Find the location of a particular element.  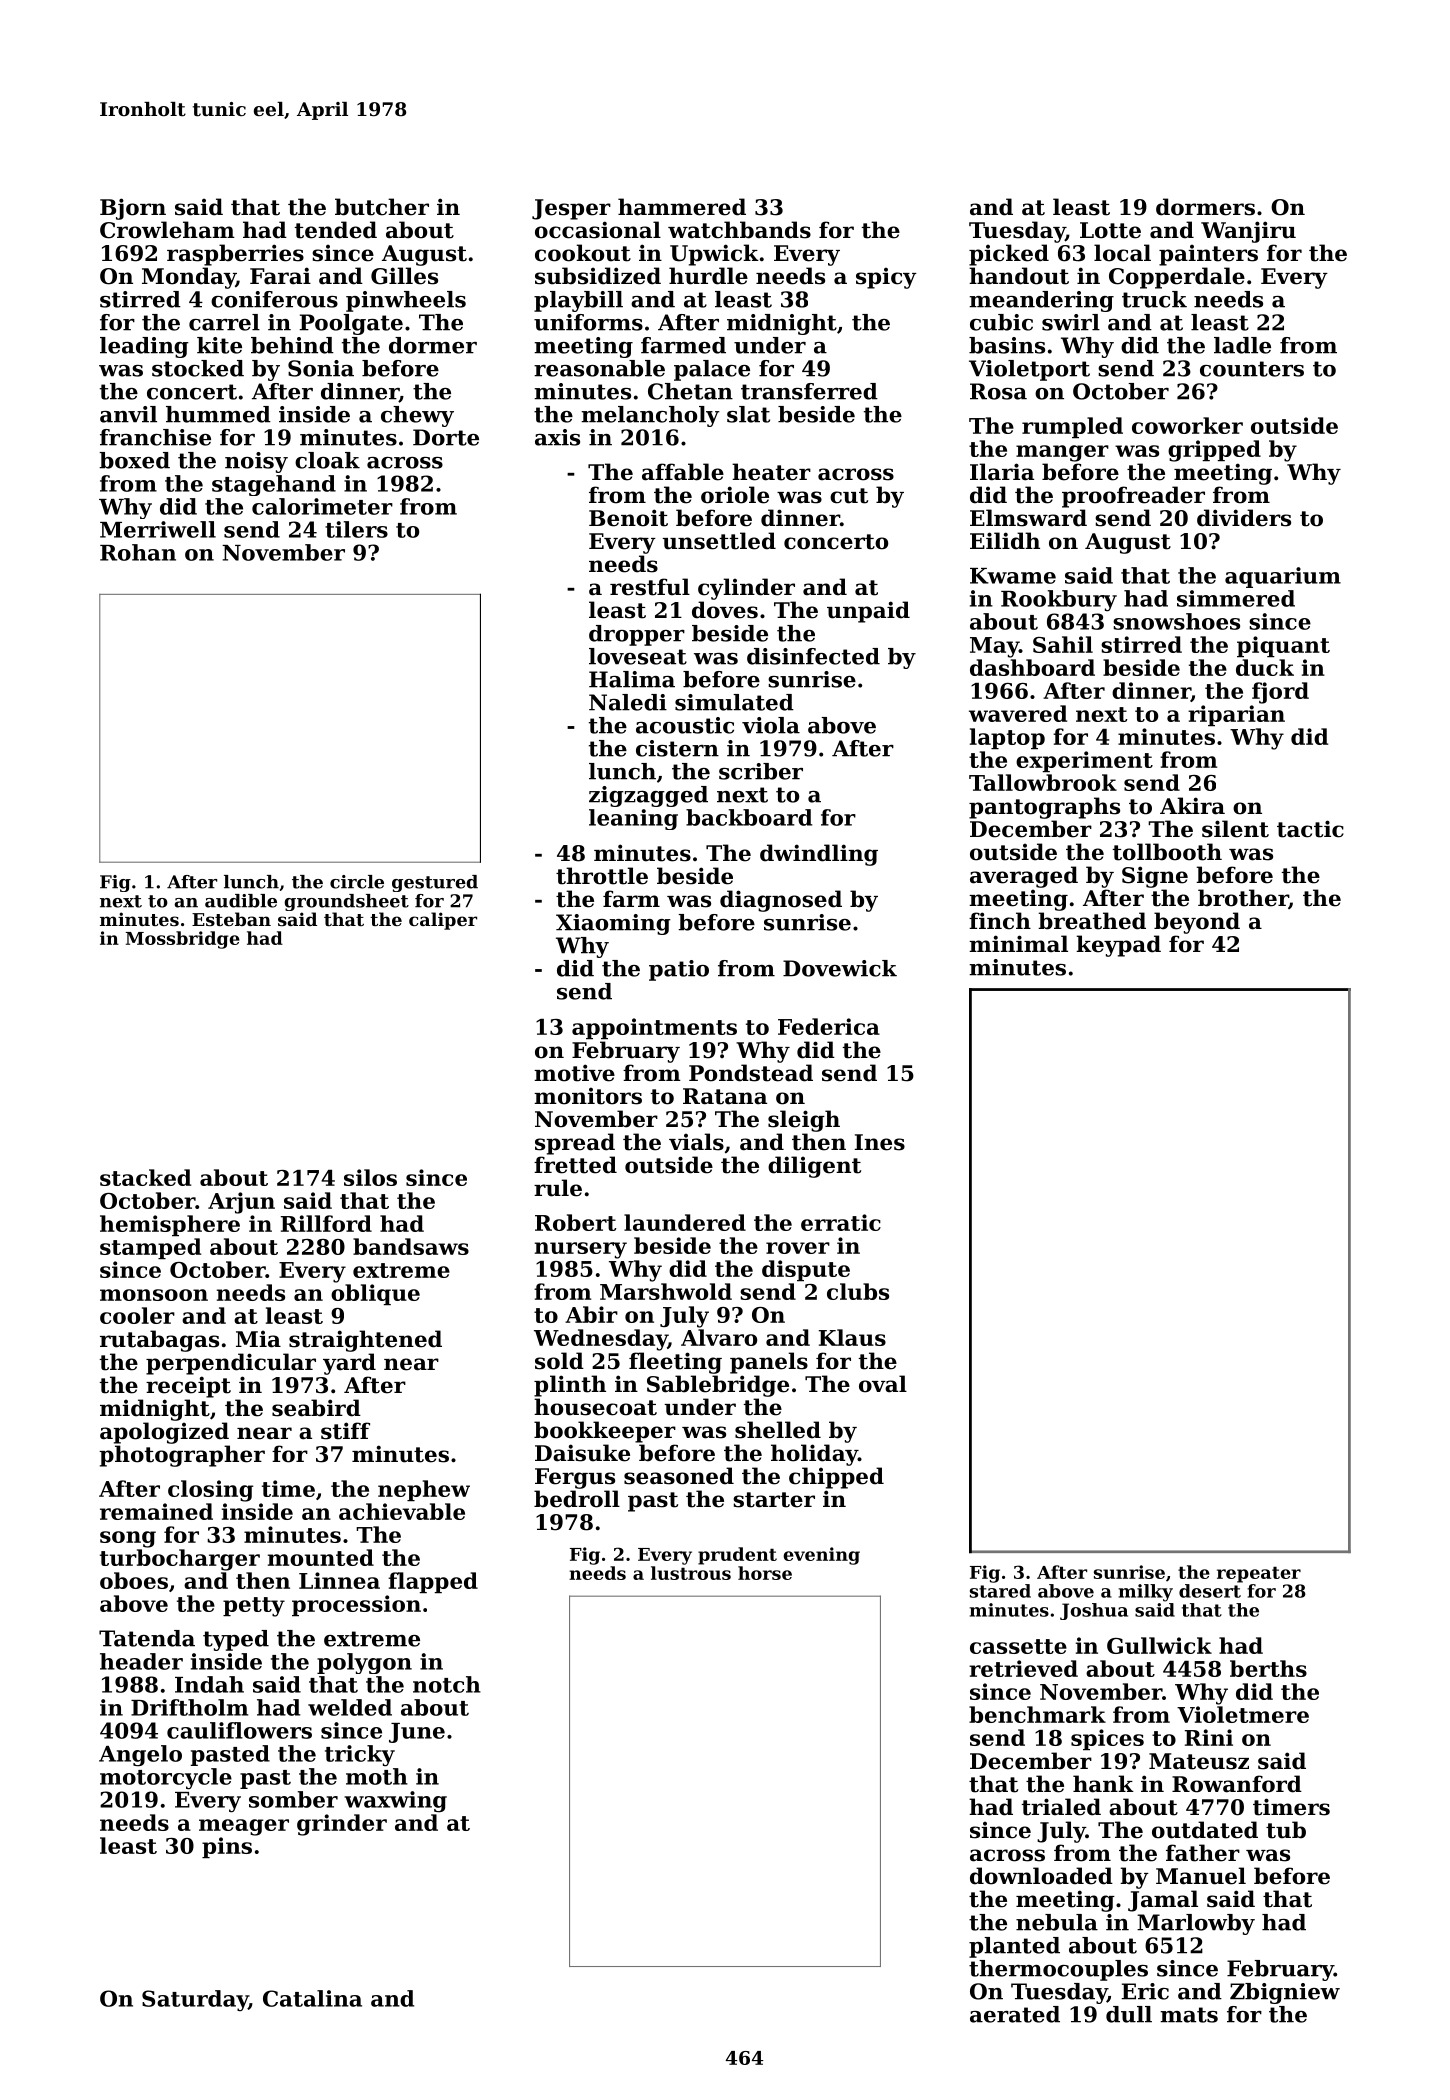

snowshoes is located at coordinates (1176, 621).
